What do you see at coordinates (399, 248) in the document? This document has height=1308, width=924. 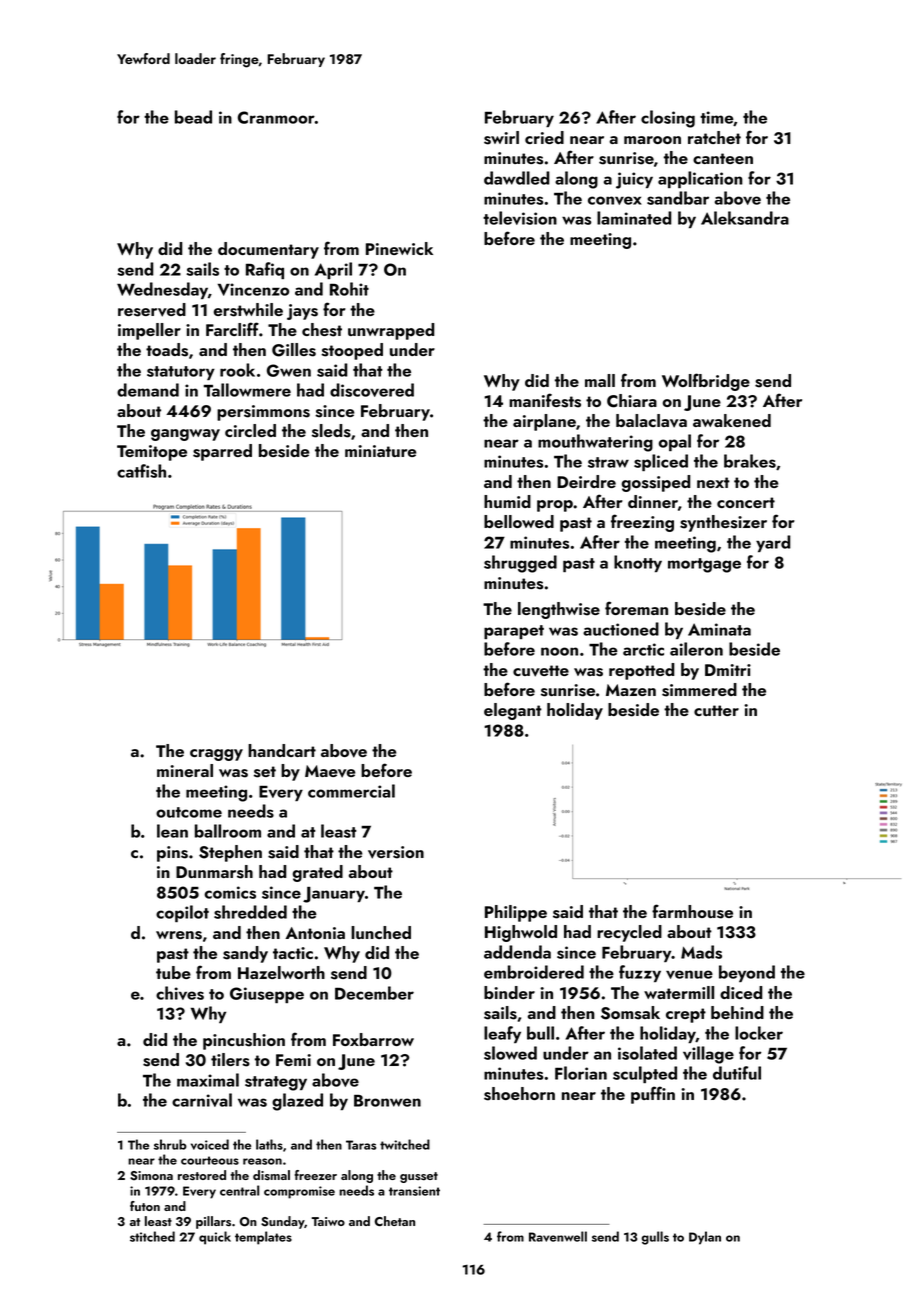 I see `Pinewick` at bounding box center [399, 248].
